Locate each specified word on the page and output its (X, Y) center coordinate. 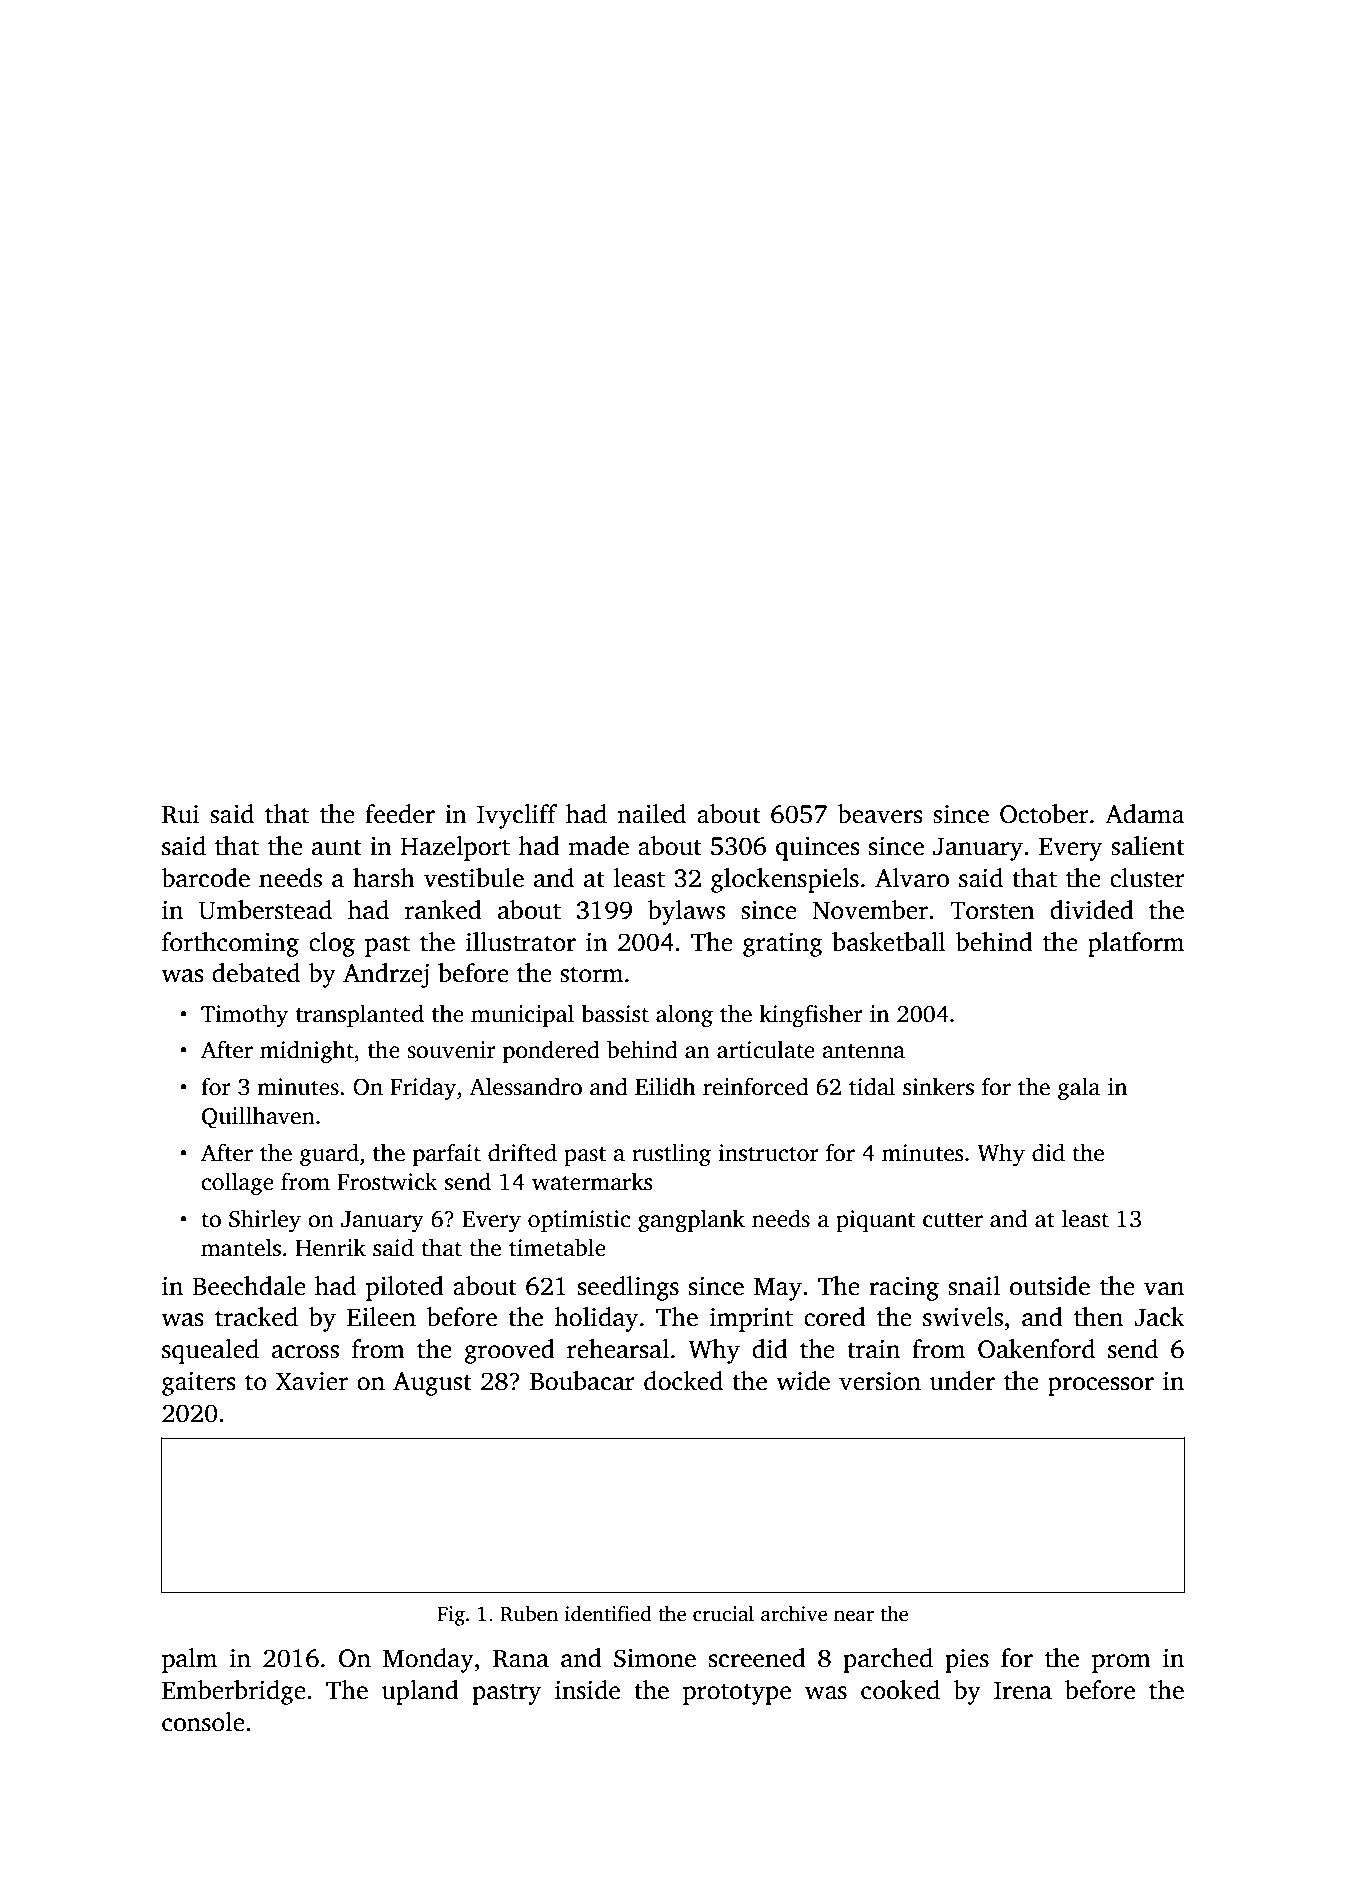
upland (420, 1692)
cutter (953, 1220)
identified (608, 1613)
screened (757, 1658)
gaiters (199, 1384)
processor (1101, 1386)
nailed (652, 814)
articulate (766, 1049)
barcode (205, 878)
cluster (1147, 878)
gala (1079, 1089)
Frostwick (387, 1181)
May (778, 1289)
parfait (447, 1154)
